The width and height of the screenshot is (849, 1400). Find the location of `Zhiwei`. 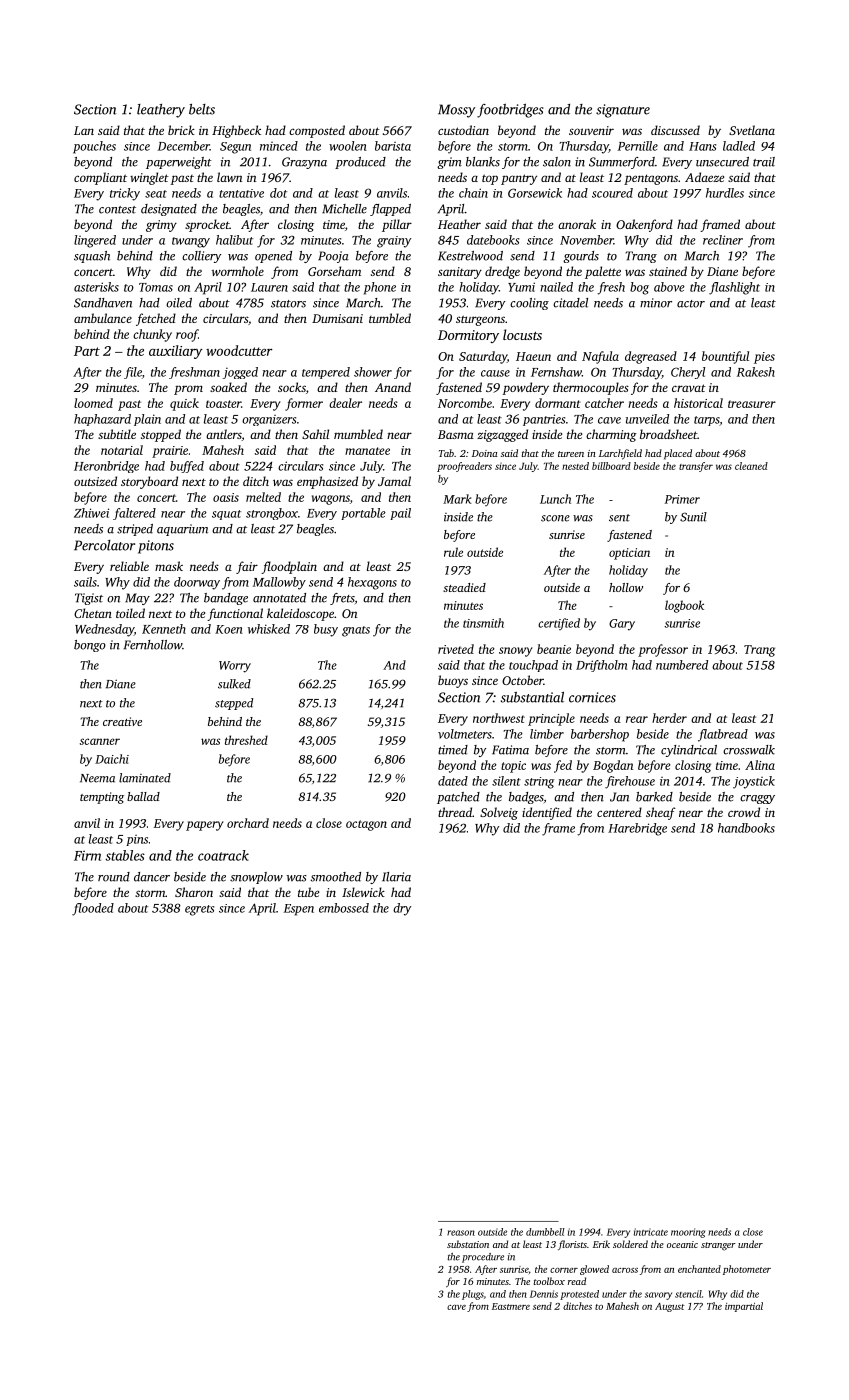

Zhiwei is located at coordinates (91, 513).
